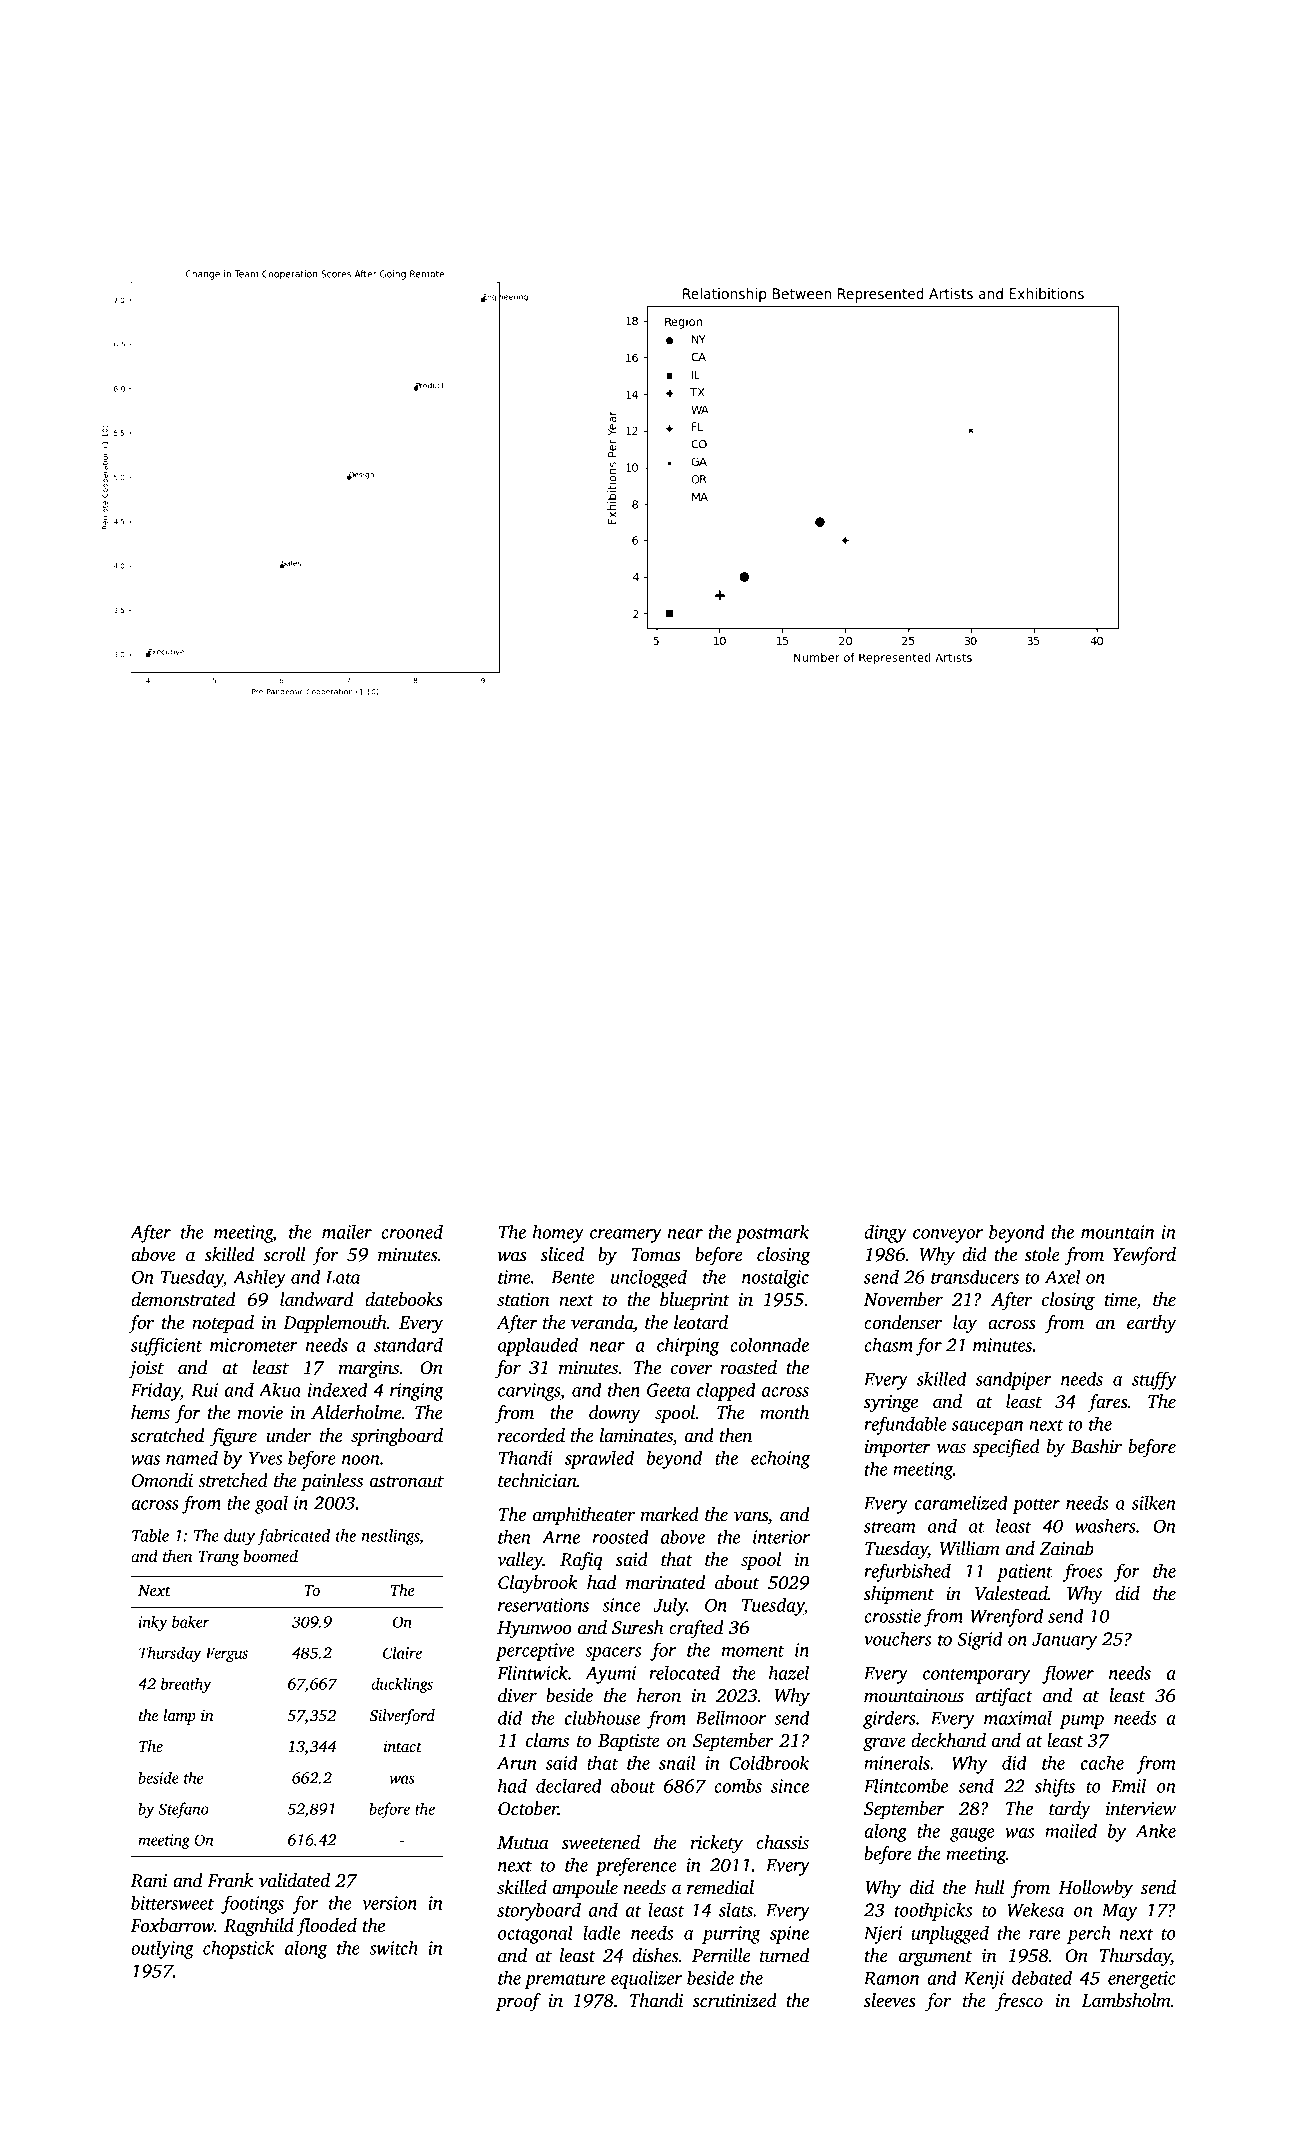 The image size is (1307, 2153). Describe the element at coordinates (1128, 1785) in the page. I see `Emil` at that location.
